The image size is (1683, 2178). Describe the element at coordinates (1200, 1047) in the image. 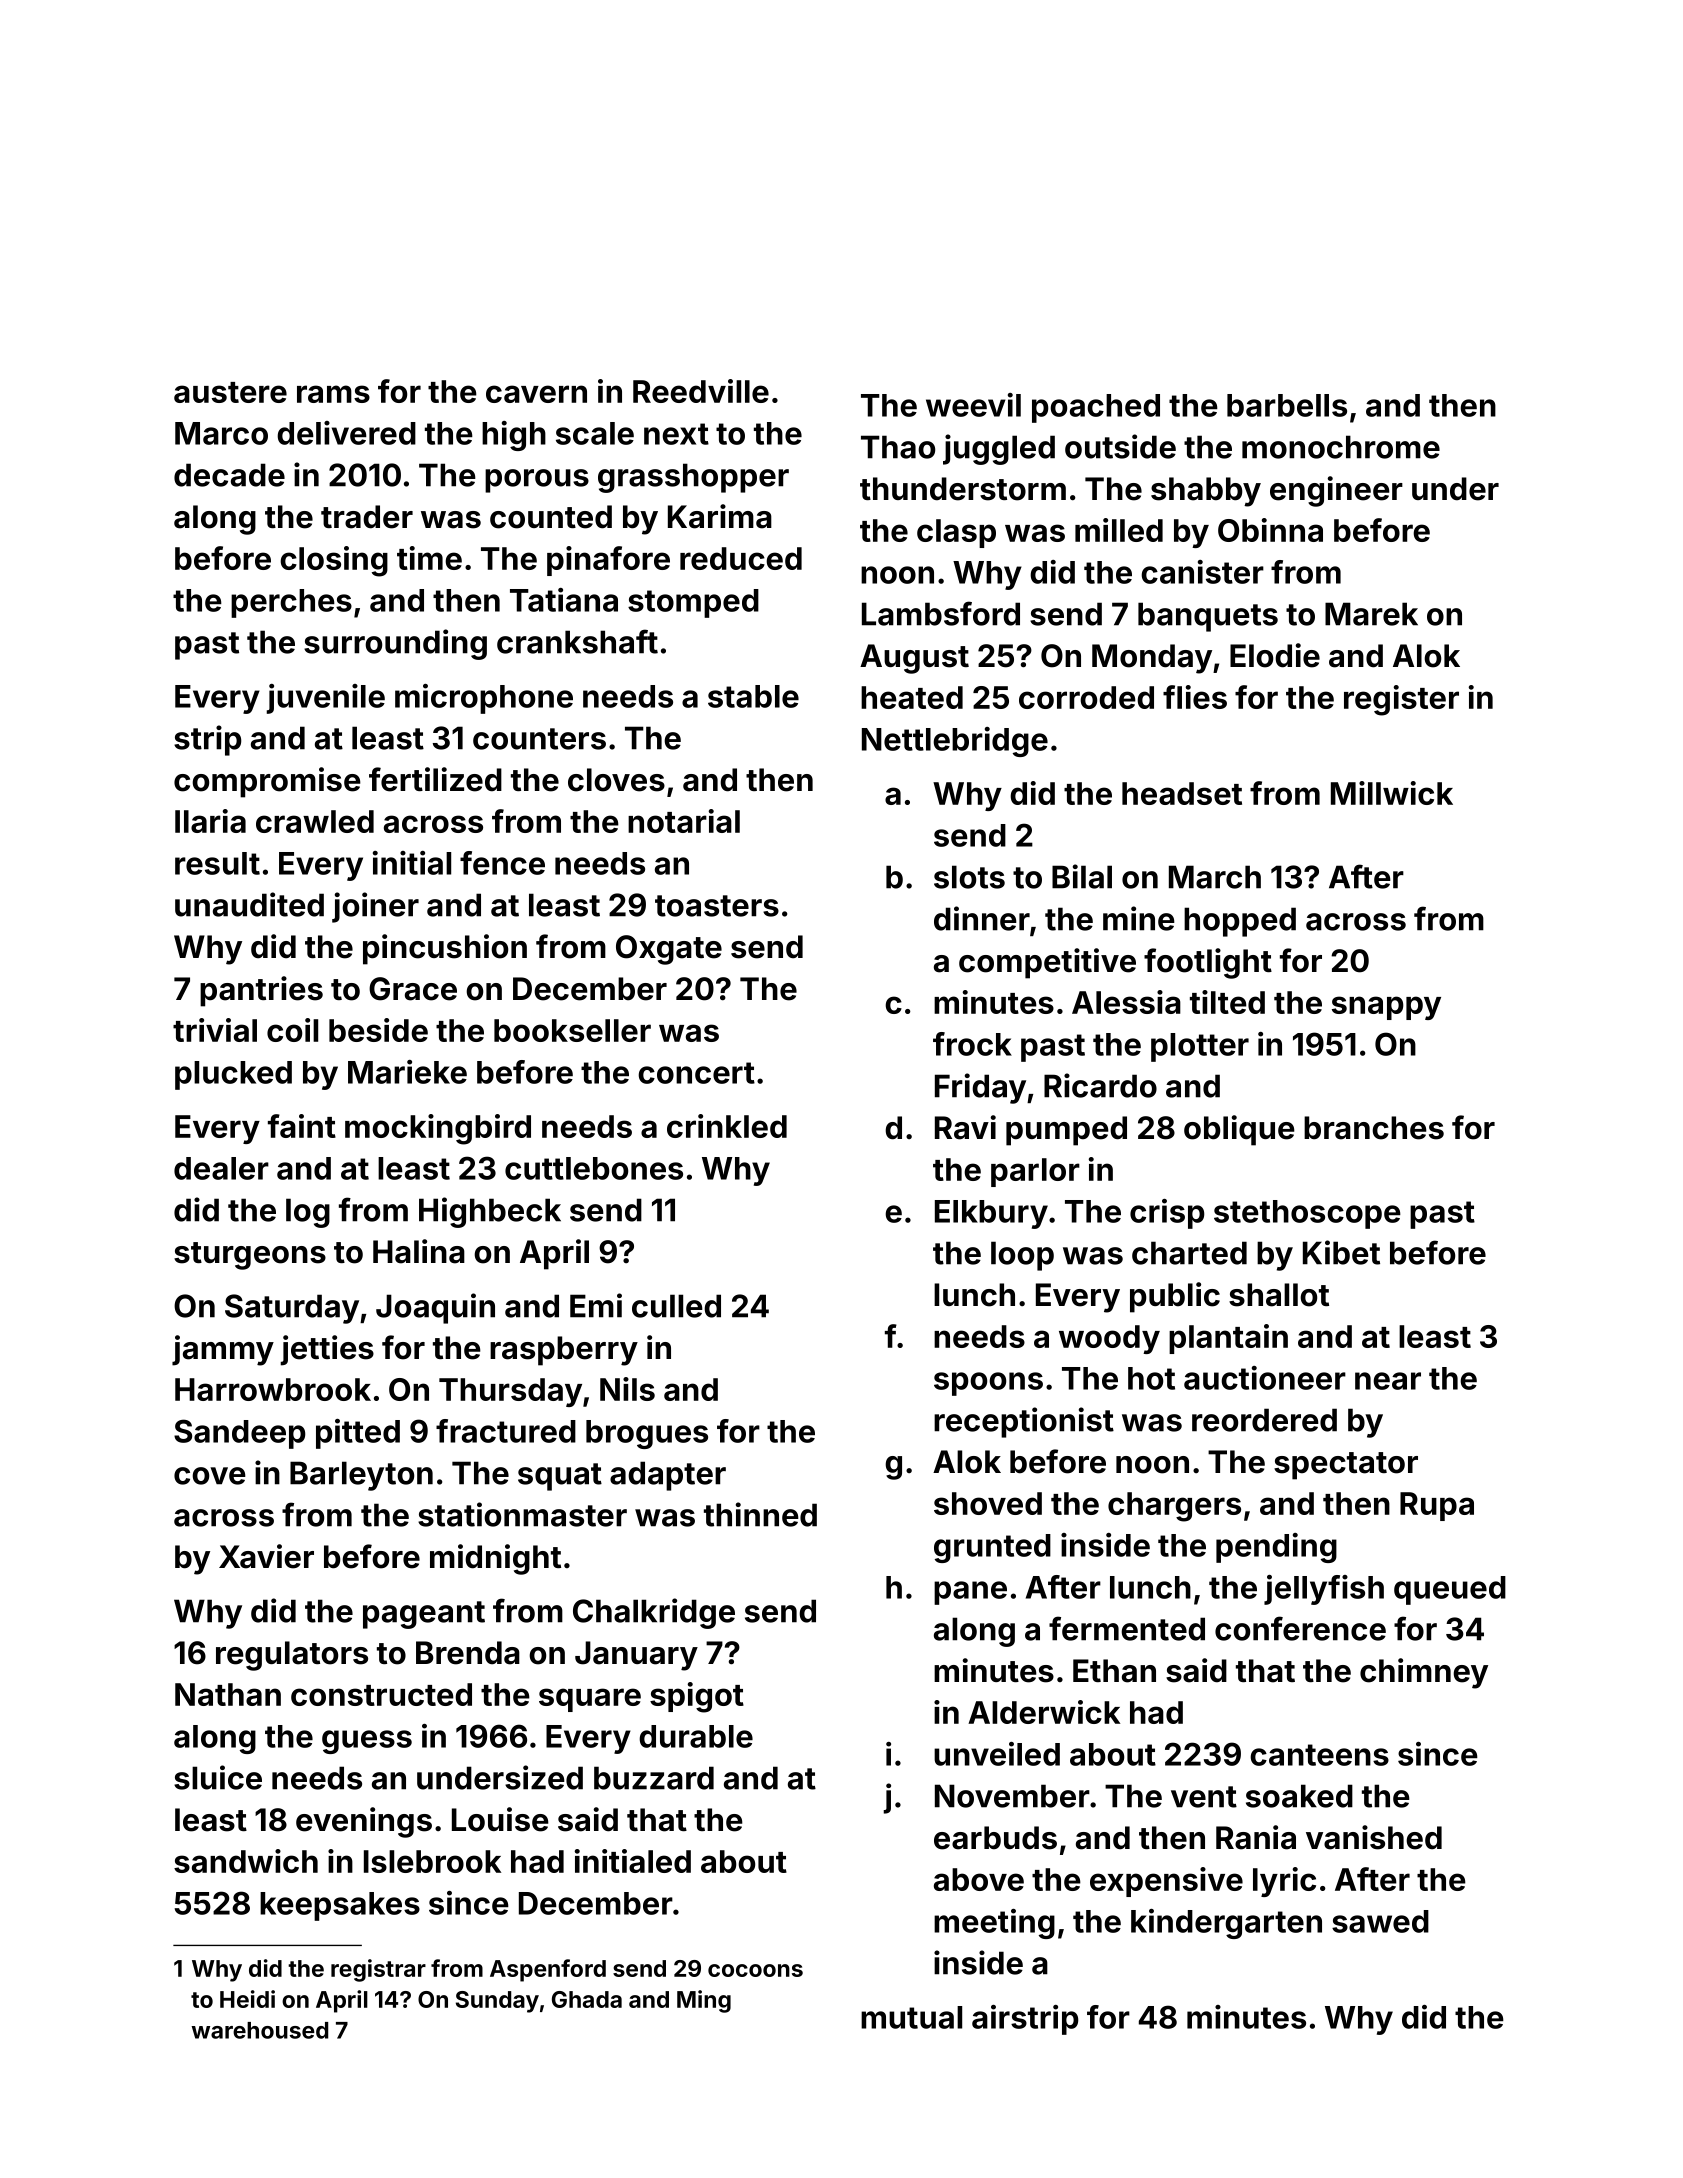

I see `plotter` at that location.
